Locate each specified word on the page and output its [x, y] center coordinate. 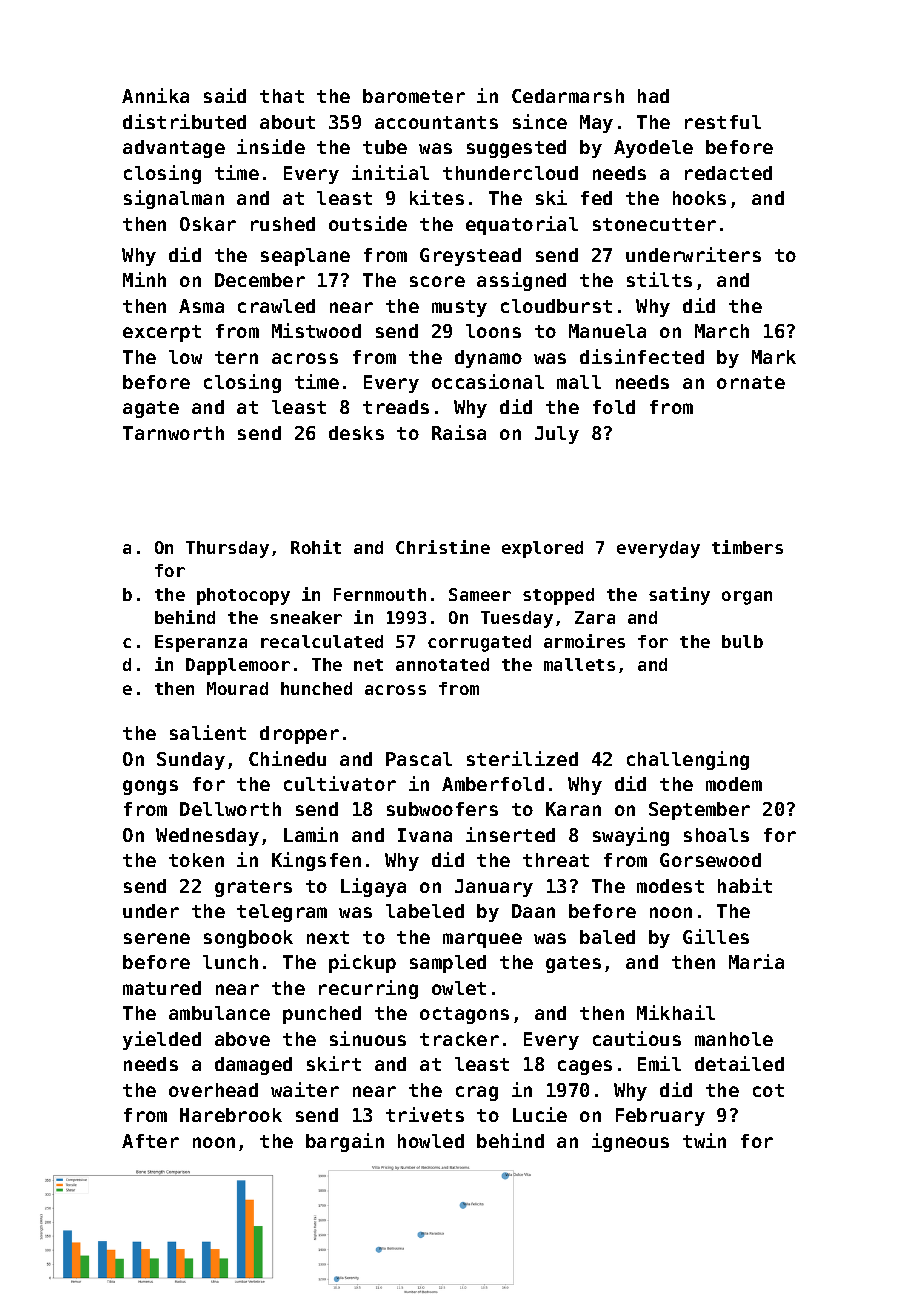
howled [431, 1141]
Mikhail [676, 1012]
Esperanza [201, 643]
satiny [679, 596]
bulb [742, 641]
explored [542, 549]
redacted [728, 173]
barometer [414, 96]
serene [157, 938]
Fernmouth [380, 594]
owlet [459, 988]
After [150, 1141]
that [282, 96]
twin [704, 1140]
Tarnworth [173, 433]
